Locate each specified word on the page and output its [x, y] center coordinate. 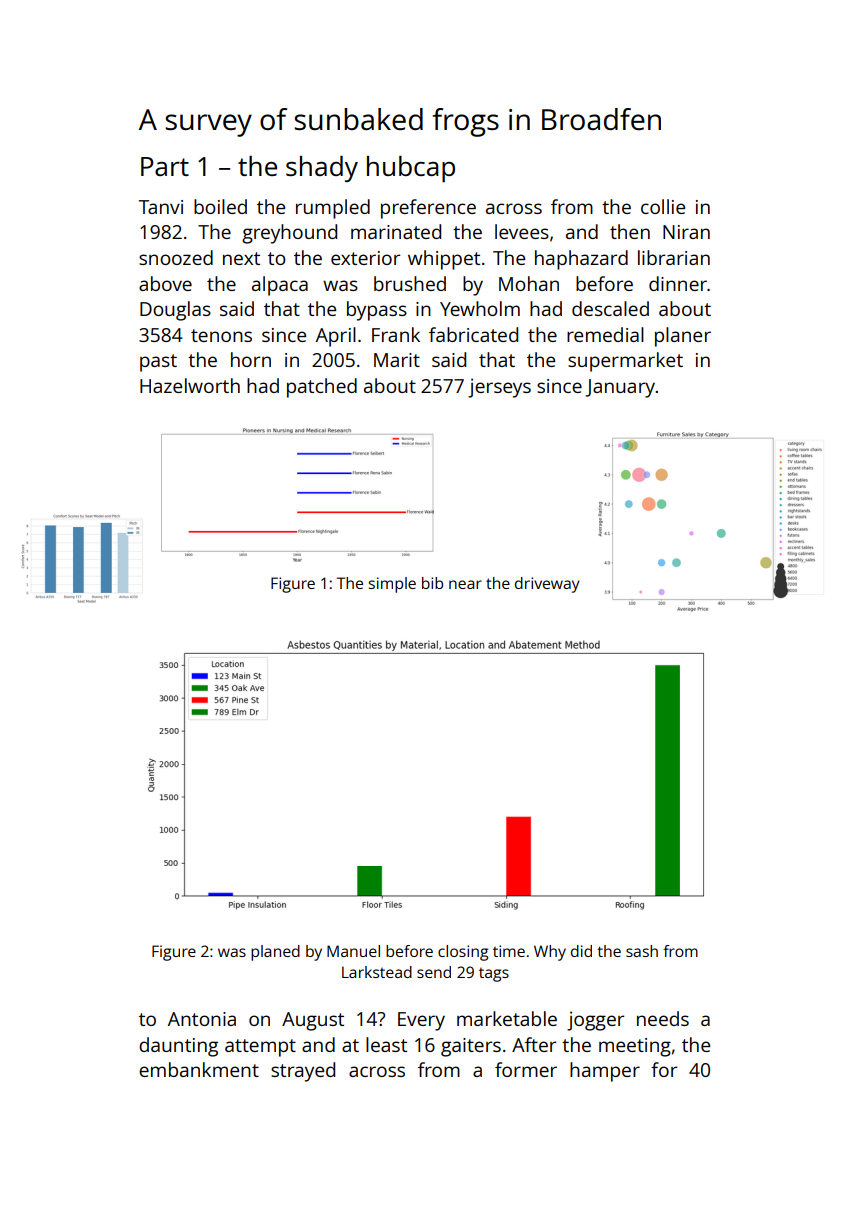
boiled [220, 206]
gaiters [471, 1047]
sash [642, 951]
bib [432, 583]
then [630, 231]
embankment [199, 1069]
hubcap [411, 169]
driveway [547, 585]
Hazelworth [190, 385]
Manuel [353, 951]
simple [392, 585]
